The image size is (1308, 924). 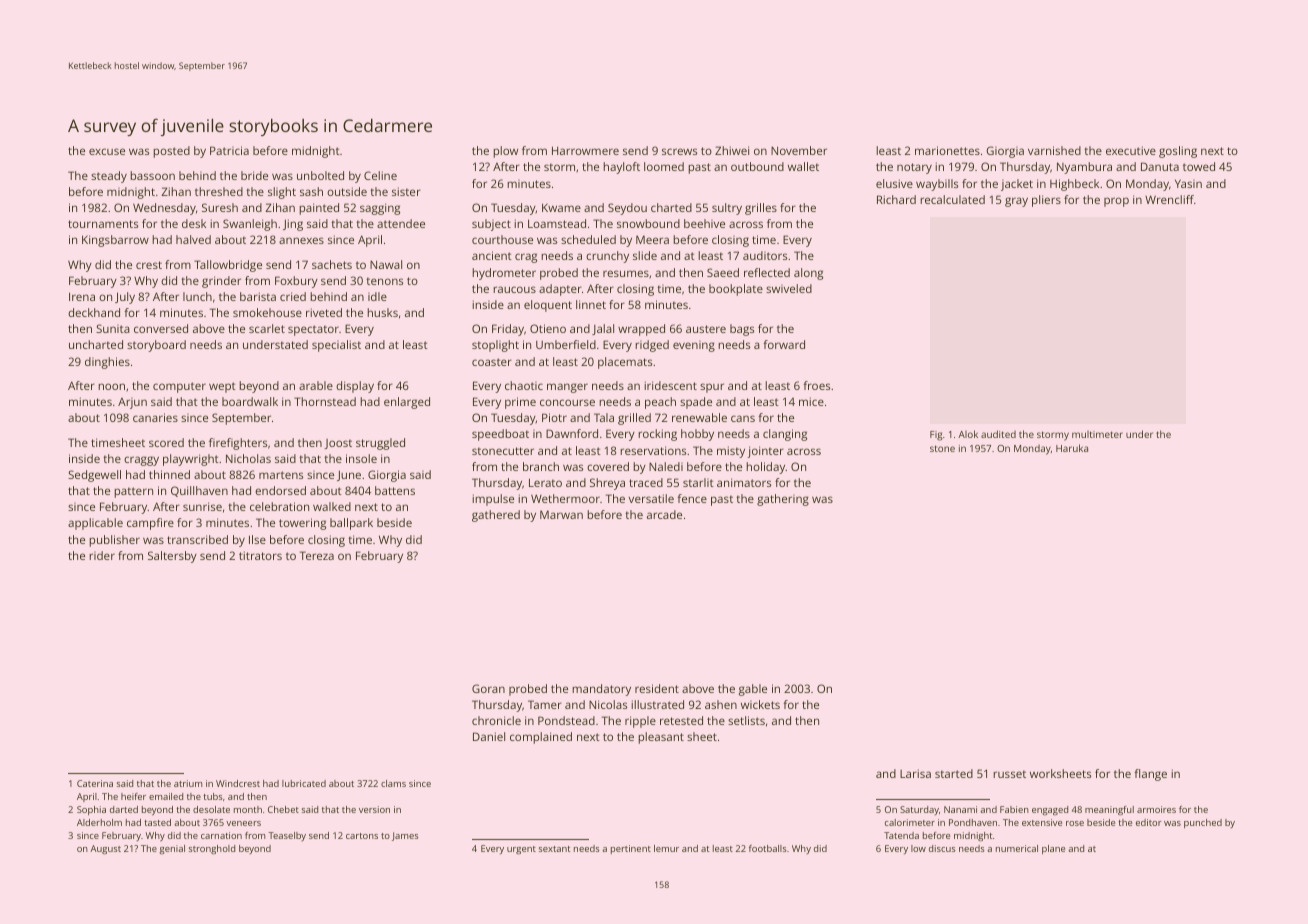 I want to click on gable, so click(x=753, y=690).
